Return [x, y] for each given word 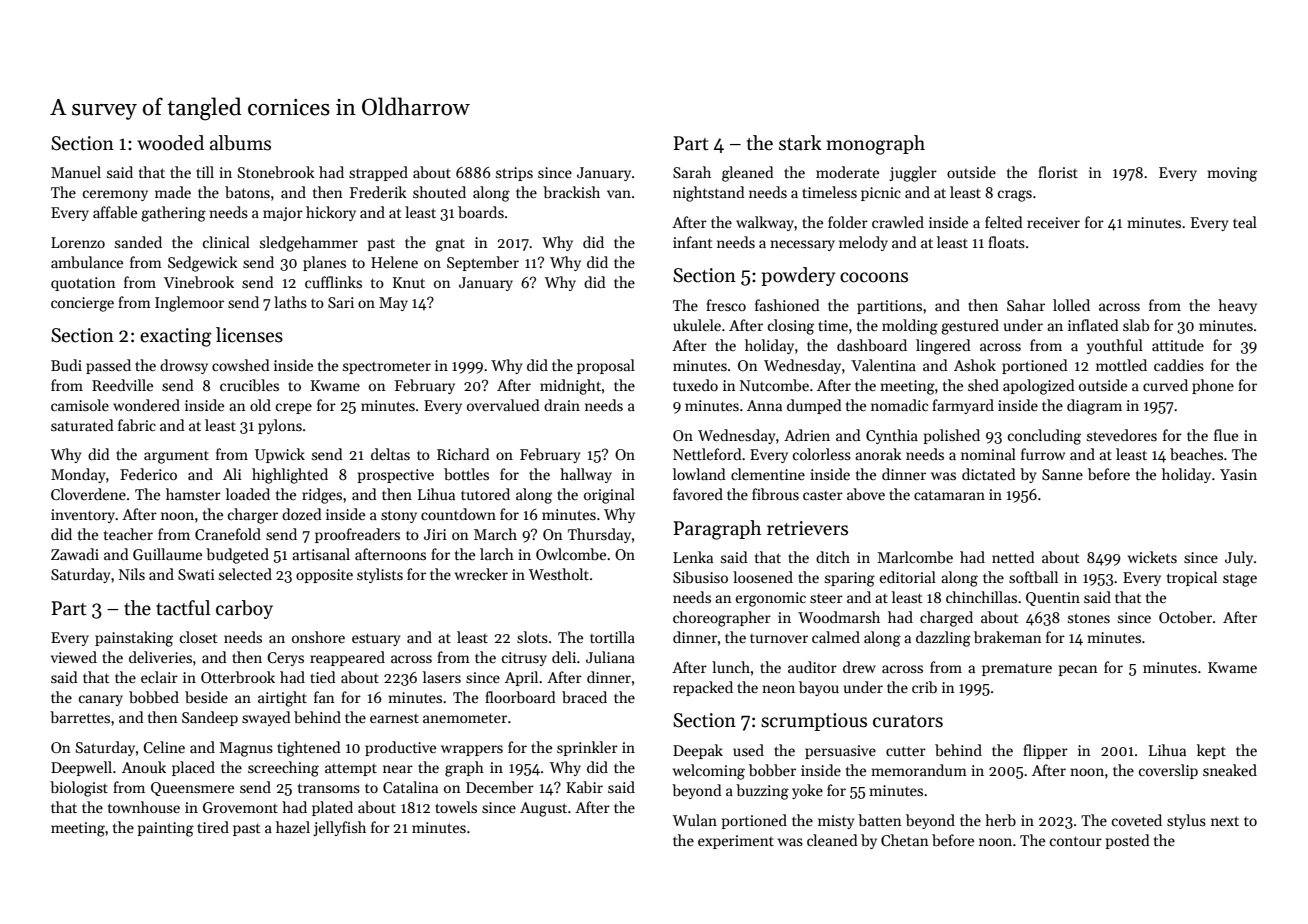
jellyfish [339, 828]
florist [1058, 172]
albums [240, 143]
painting [165, 829]
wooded [170, 143]
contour [1076, 841]
